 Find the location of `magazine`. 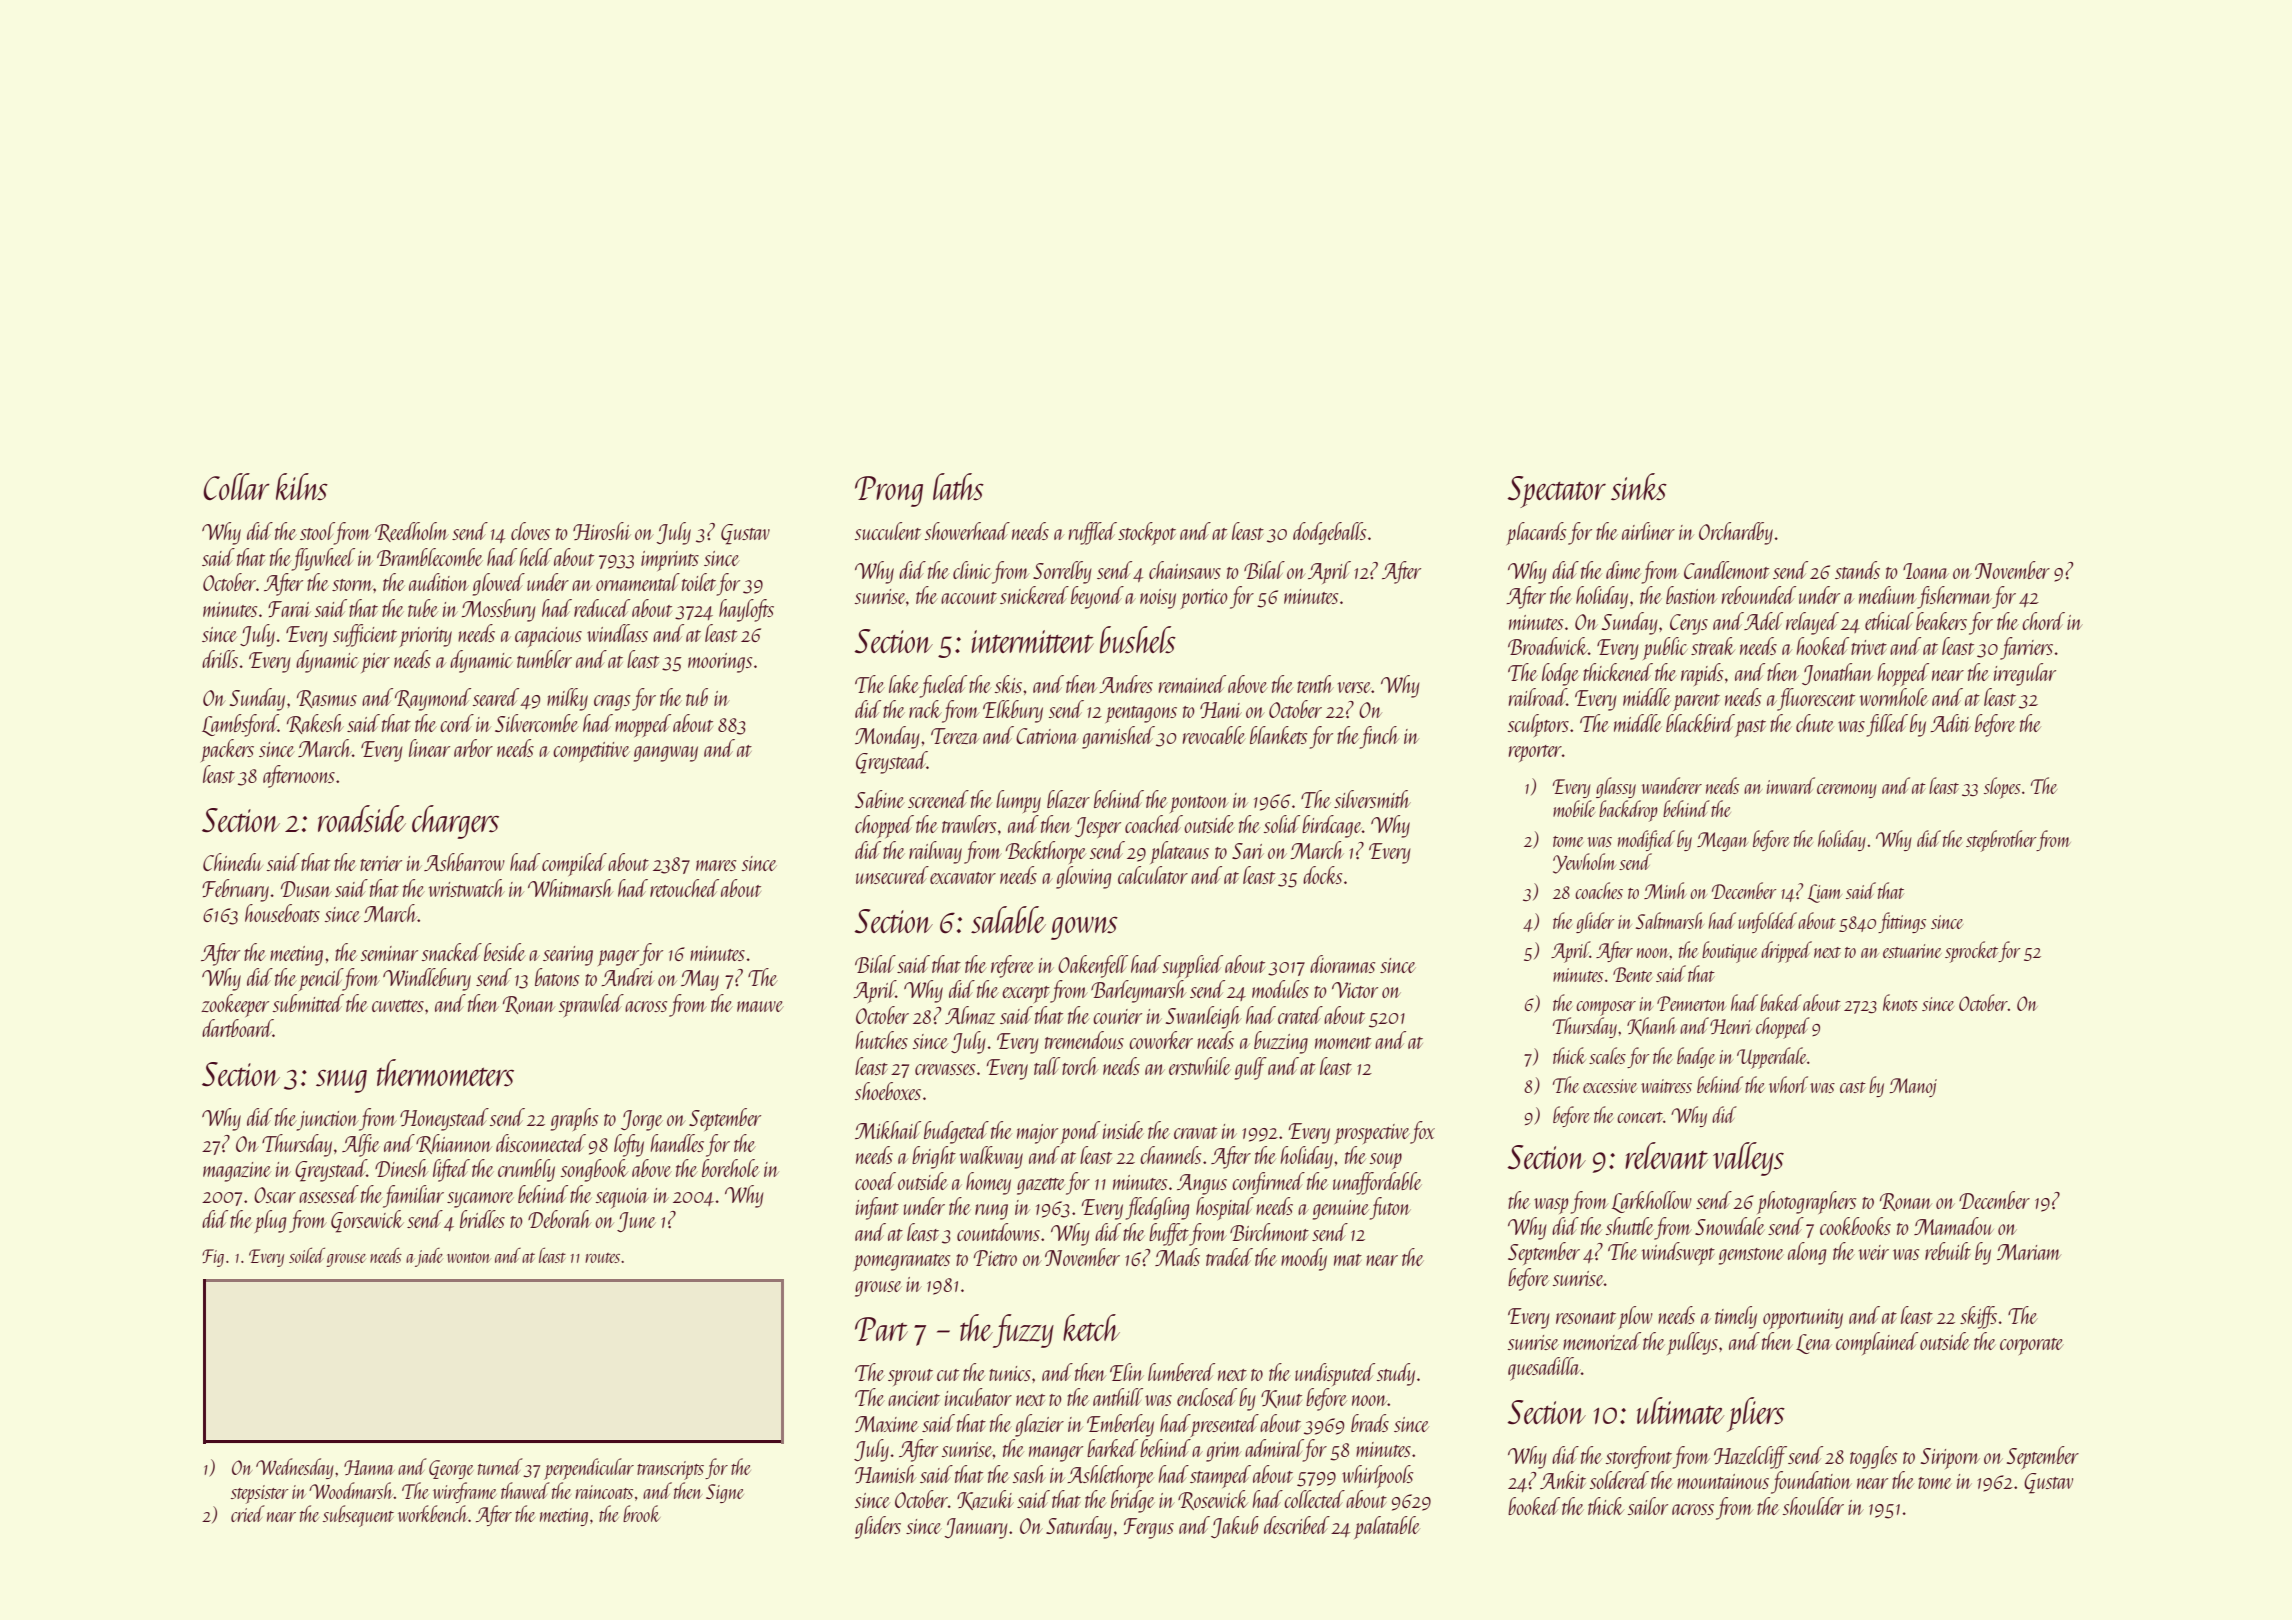

magazine is located at coordinates (237, 1172).
